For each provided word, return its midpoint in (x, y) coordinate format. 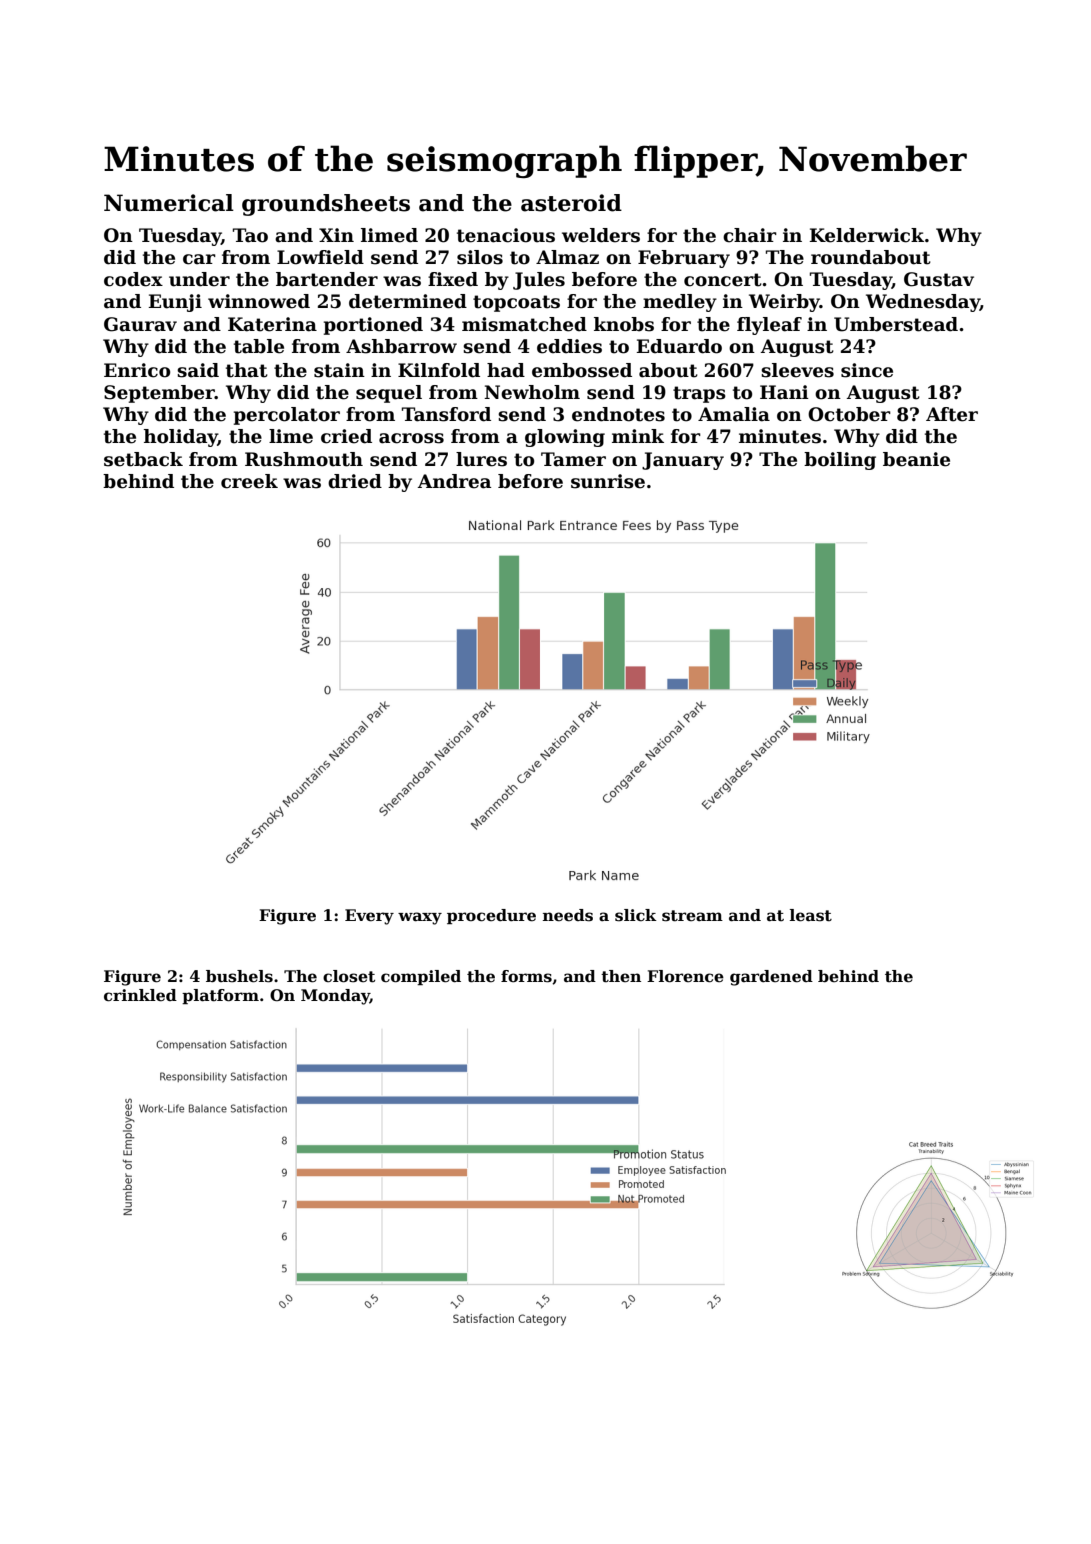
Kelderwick (867, 235)
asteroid (571, 203)
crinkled (140, 995)
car (199, 259)
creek (249, 481)
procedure (491, 916)
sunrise (608, 481)
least (811, 915)
